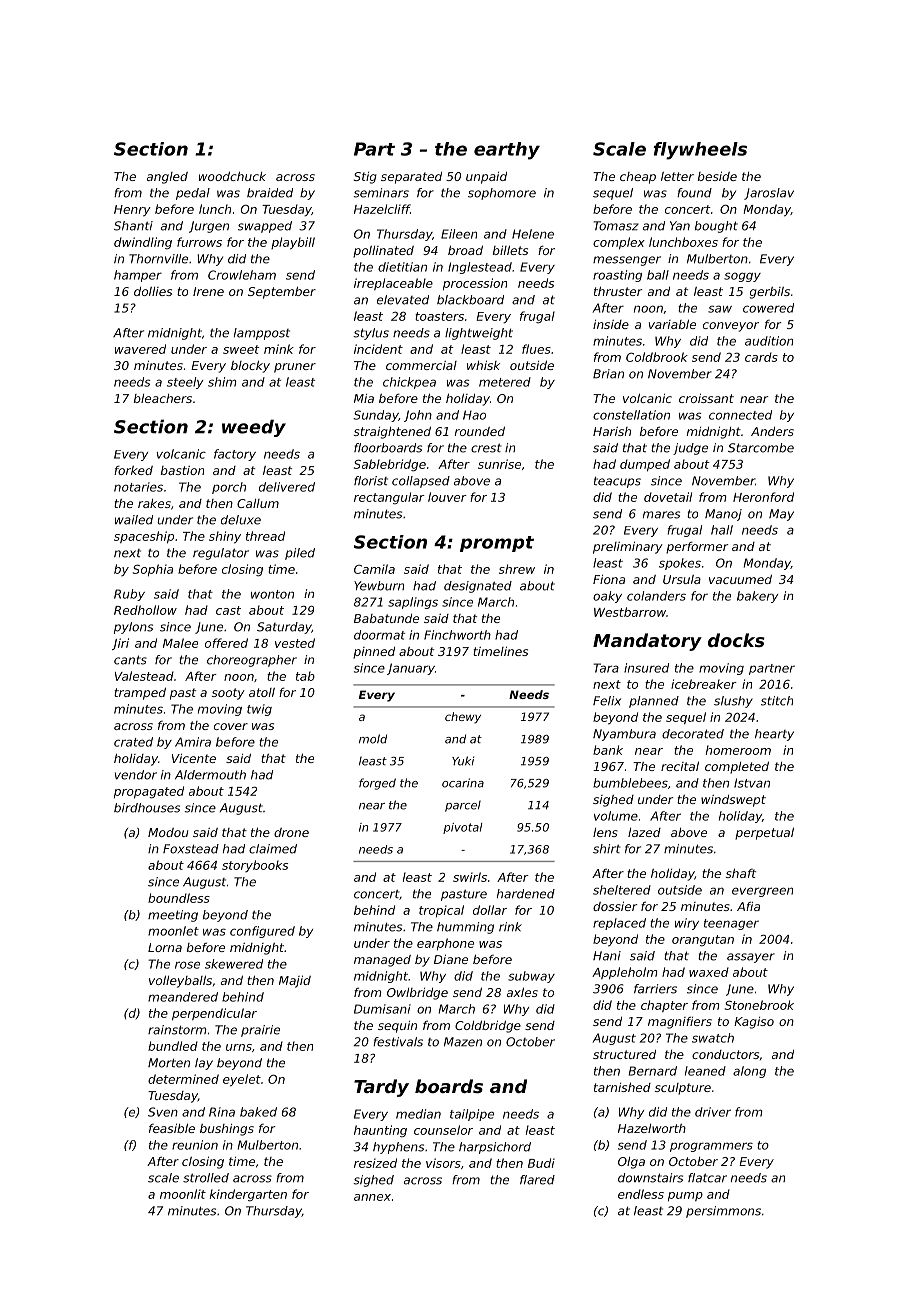 The height and width of the screenshot is (1316, 908). I want to click on determined, so click(183, 1079).
